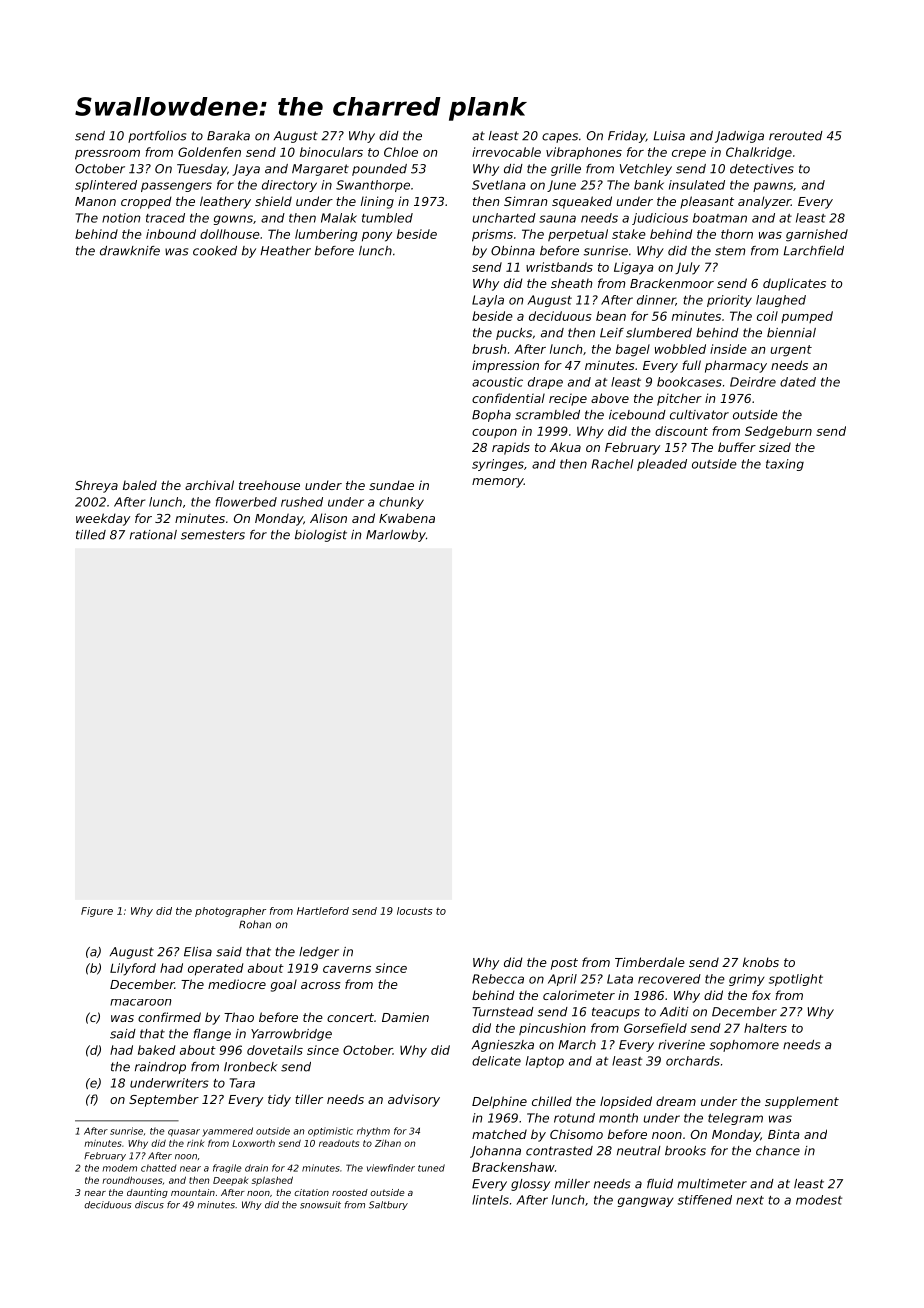  Describe the element at coordinates (560, 138) in the document. I see `capes` at that location.
